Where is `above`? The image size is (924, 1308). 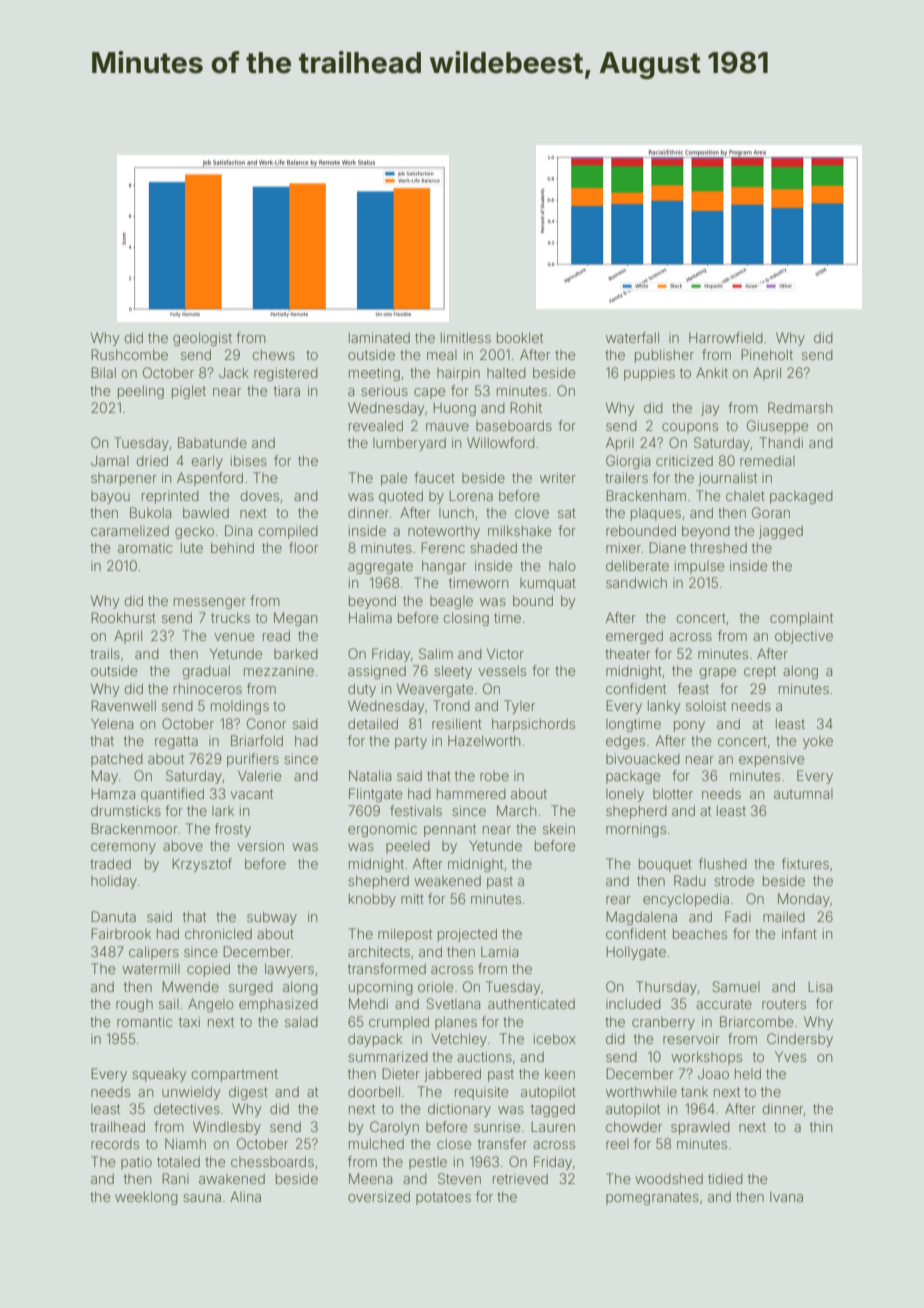
above is located at coordinates (183, 846).
